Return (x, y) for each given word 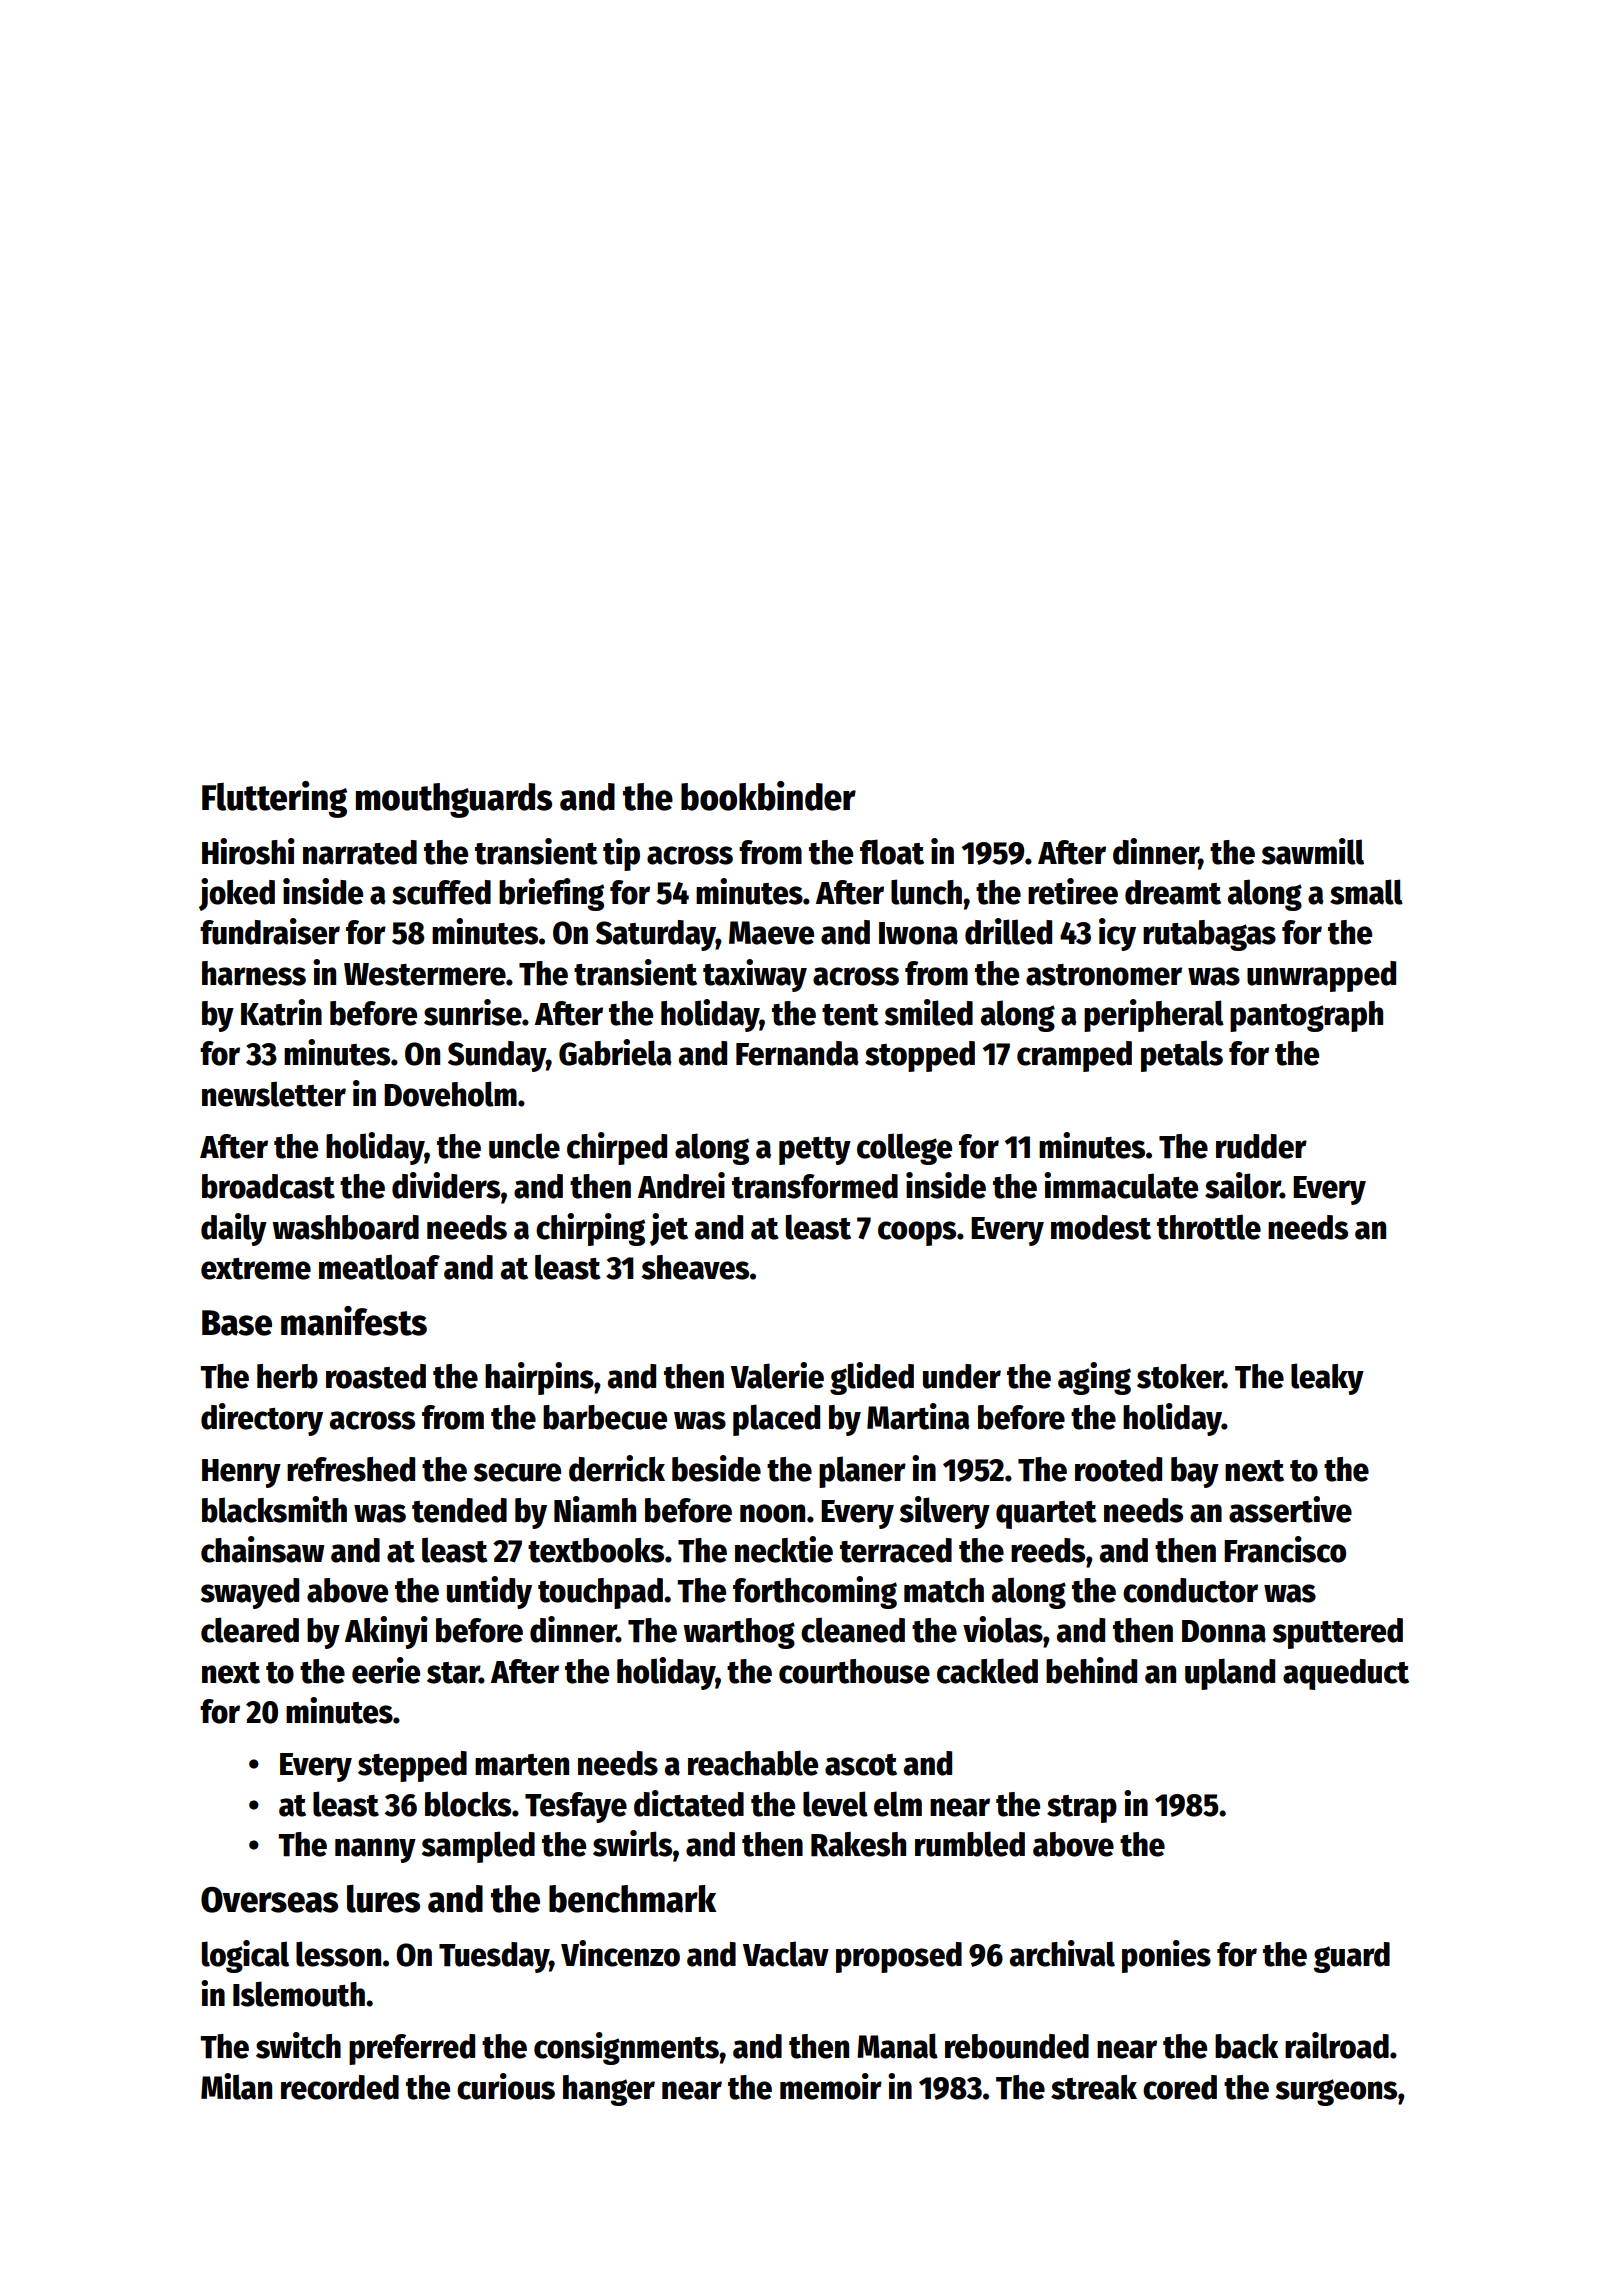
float (892, 852)
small (1366, 892)
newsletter (274, 1094)
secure (517, 1472)
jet (669, 1229)
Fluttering (274, 799)
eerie (386, 1670)
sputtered (1337, 1633)
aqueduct (1346, 1674)
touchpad (600, 1593)
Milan (236, 2086)
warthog (739, 1633)
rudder (1261, 1146)
